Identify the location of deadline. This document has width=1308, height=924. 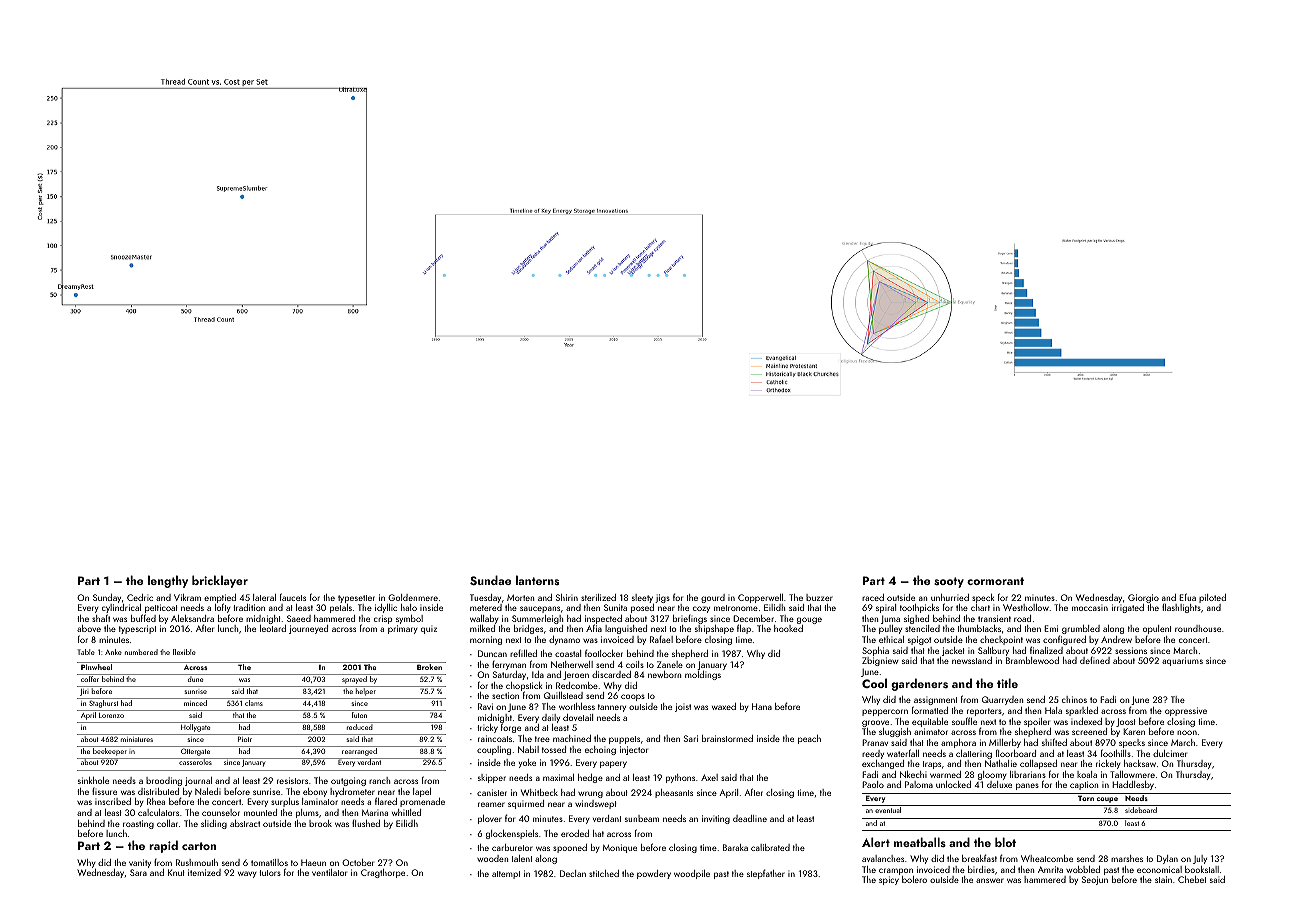
(750, 818).
